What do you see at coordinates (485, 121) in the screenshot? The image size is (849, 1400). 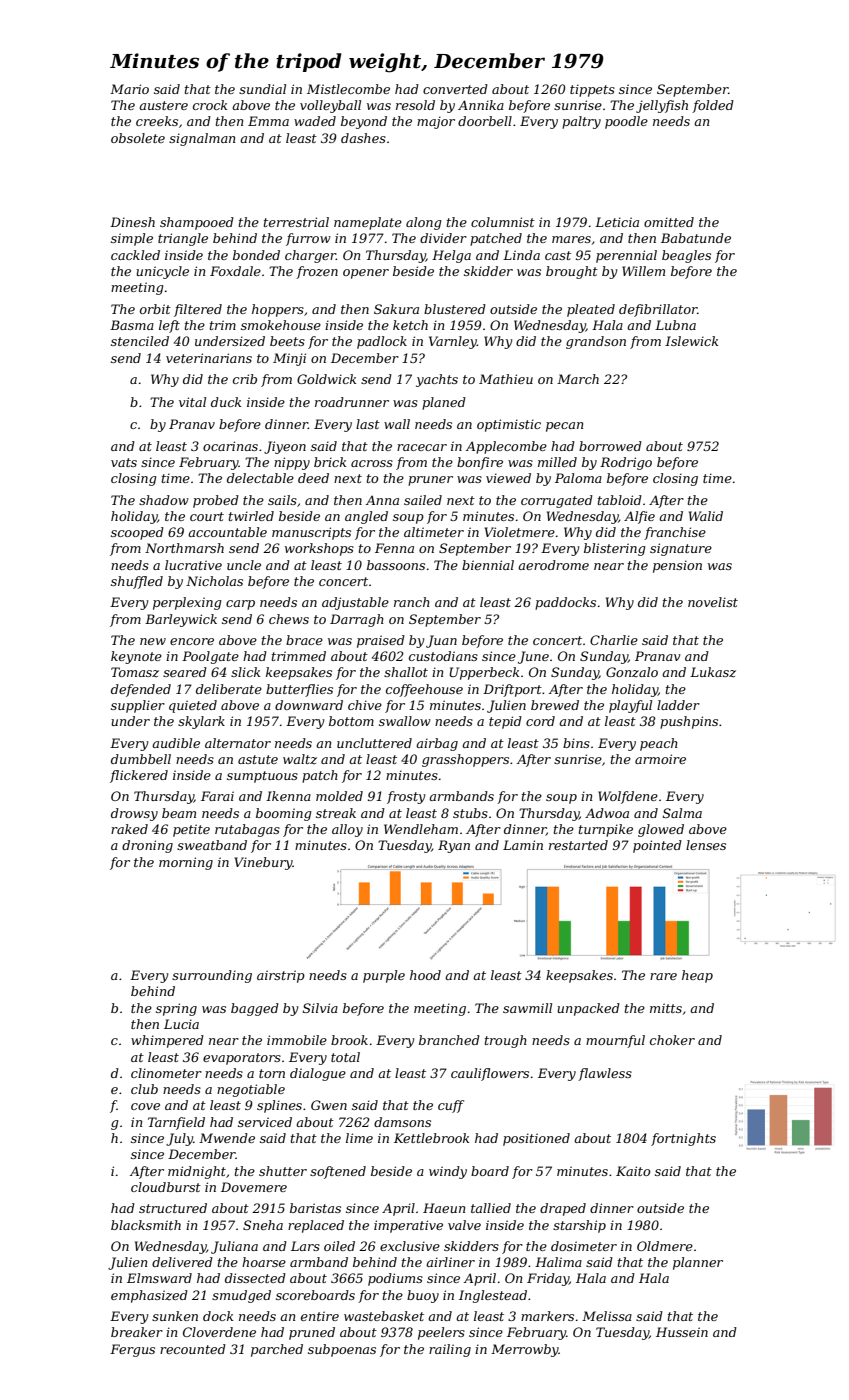 I see `doorbell` at bounding box center [485, 121].
